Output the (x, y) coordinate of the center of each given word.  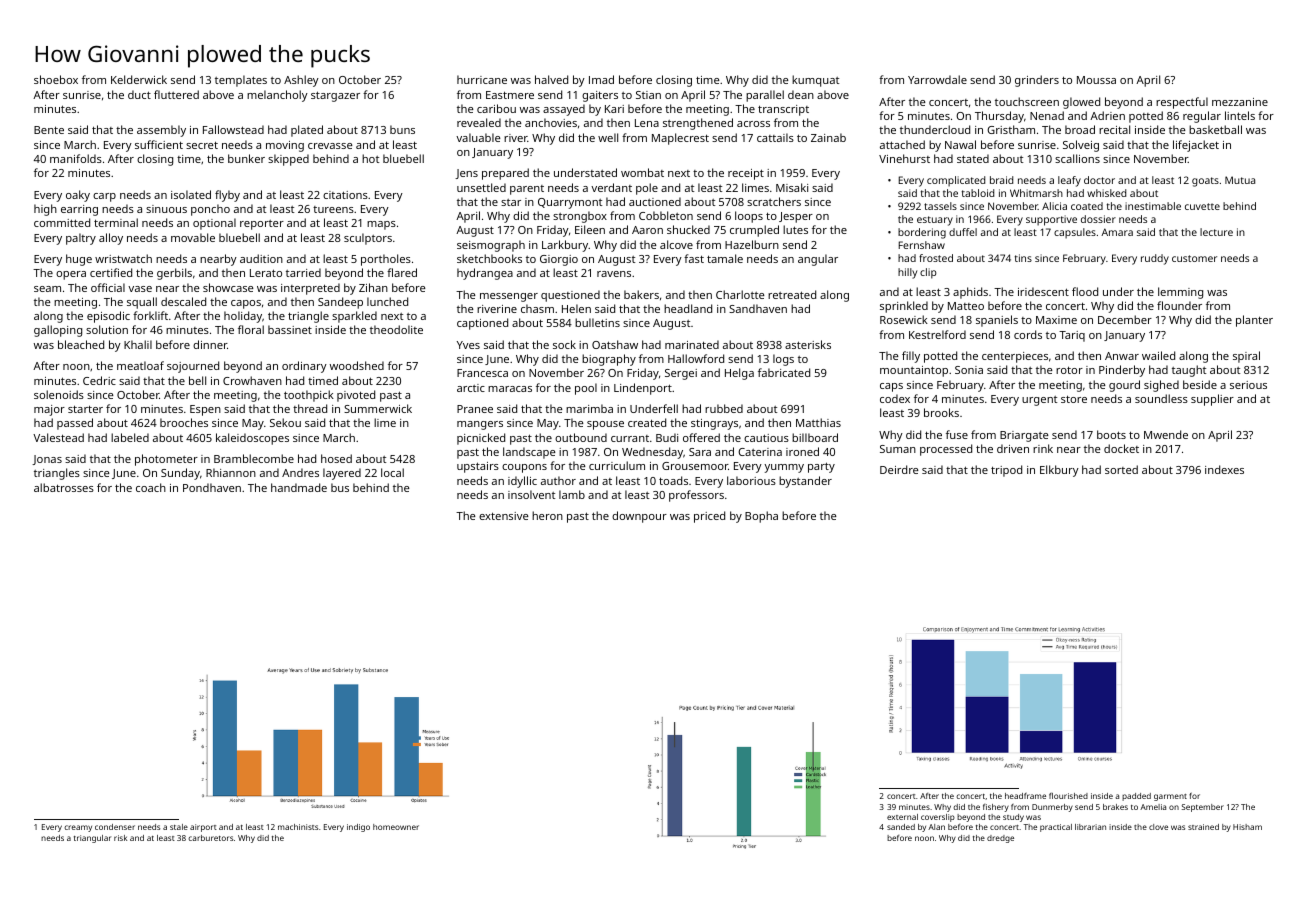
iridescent (1043, 291)
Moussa (1096, 80)
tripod (1006, 471)
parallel (765, 96)
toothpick (309, 396)
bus (340, 487)
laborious (751, 480)
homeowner (396, 827)
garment (1170, 797)
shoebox (56, 79)
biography (609, 360)
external (902, 817)
